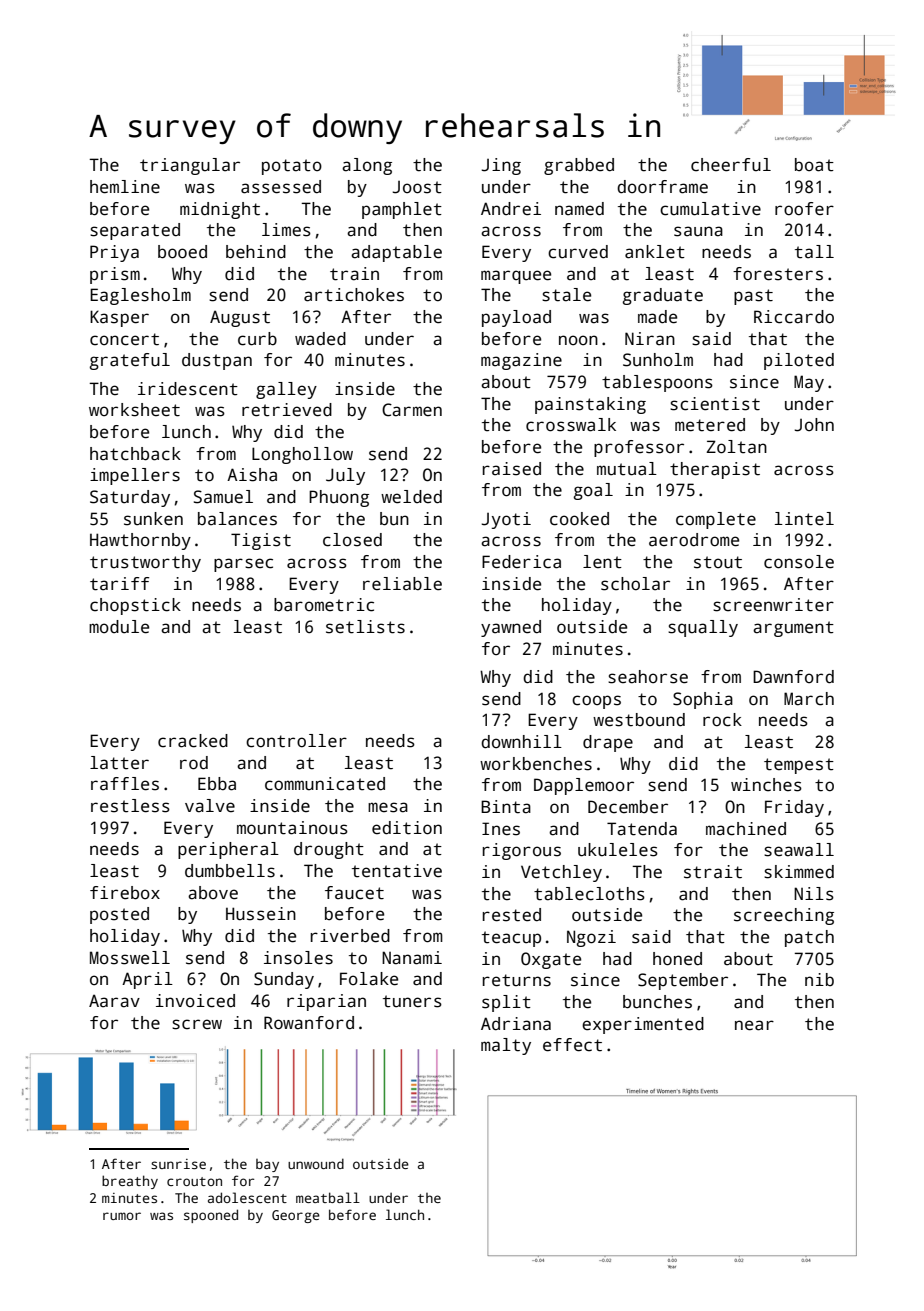 This document has height=1311, width=924. I want to click on Aarav, so click(114, 1001).
